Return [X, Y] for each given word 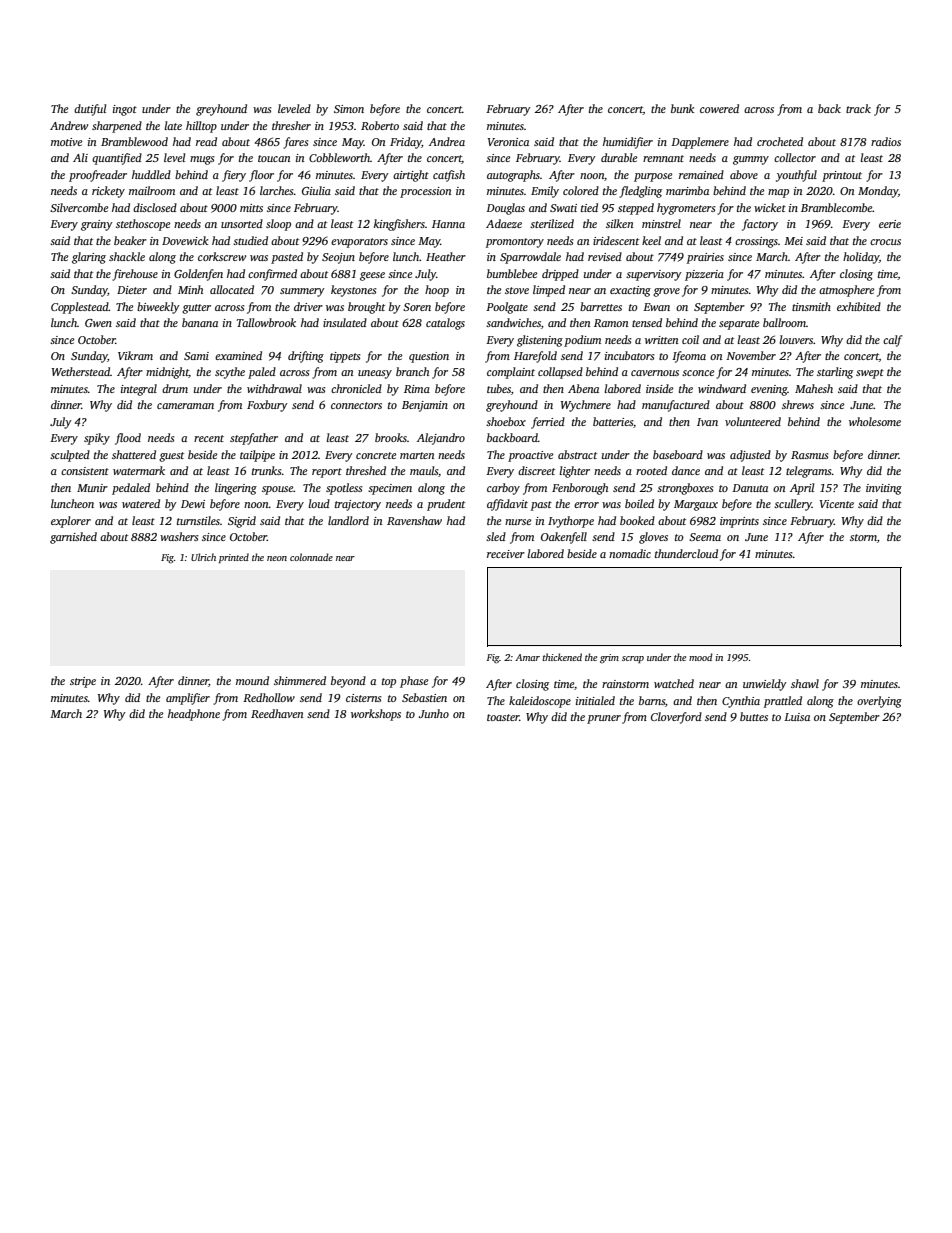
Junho [434, 713]
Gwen [98, 323]
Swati [563, 208]
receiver [506, 554]
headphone [194, 715]
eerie [890, 224]
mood [700, 657]
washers [179, 536]
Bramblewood [134, 141]
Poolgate [507, 308]
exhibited [859, 306]
